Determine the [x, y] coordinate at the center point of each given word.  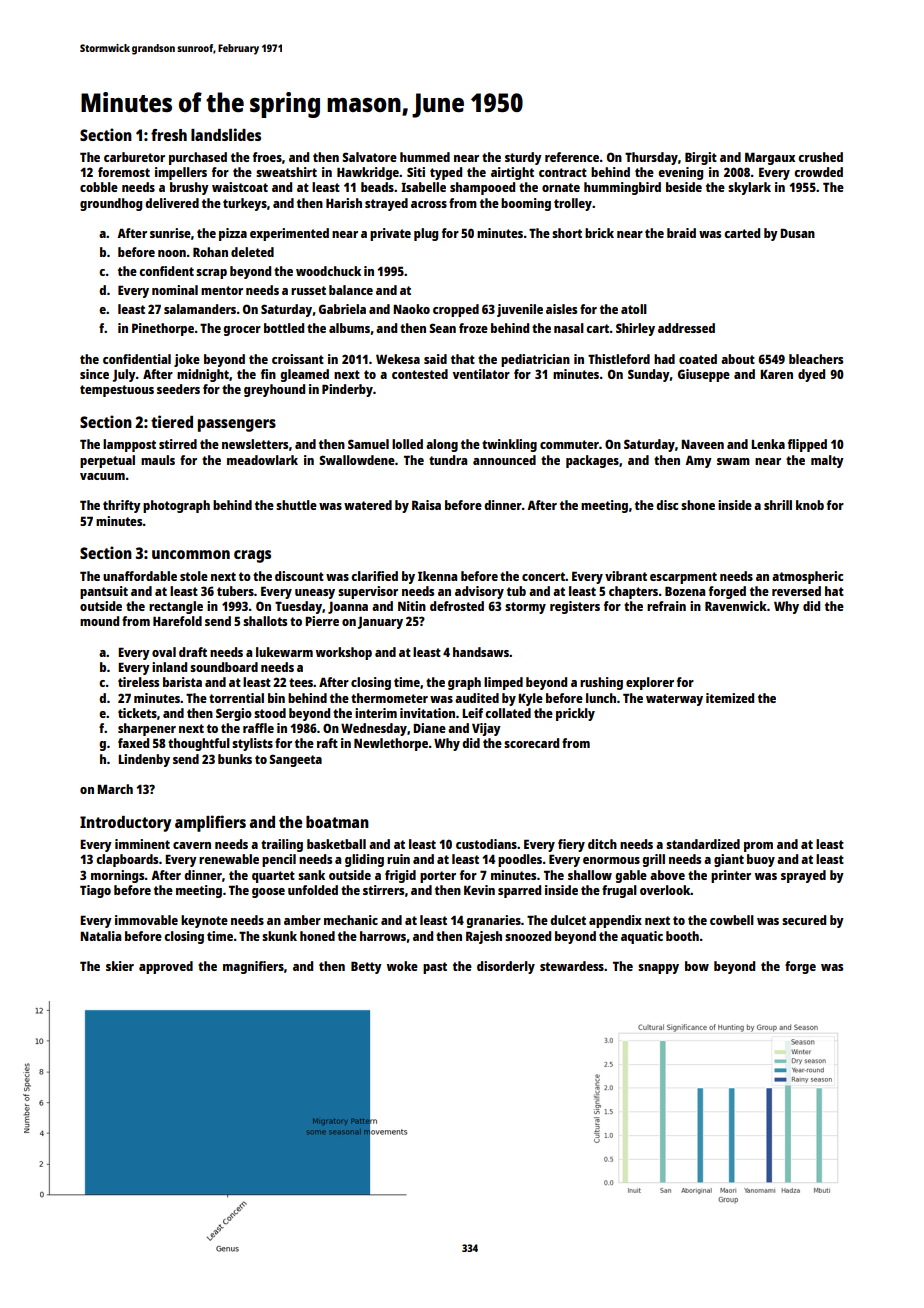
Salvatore [369, 157]
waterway [674, 700]
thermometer [389, 698]
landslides [226, 134]
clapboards [127, 860]
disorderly [506, 967]
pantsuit [104, 592]
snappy [658, 969]
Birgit [701, 158]
